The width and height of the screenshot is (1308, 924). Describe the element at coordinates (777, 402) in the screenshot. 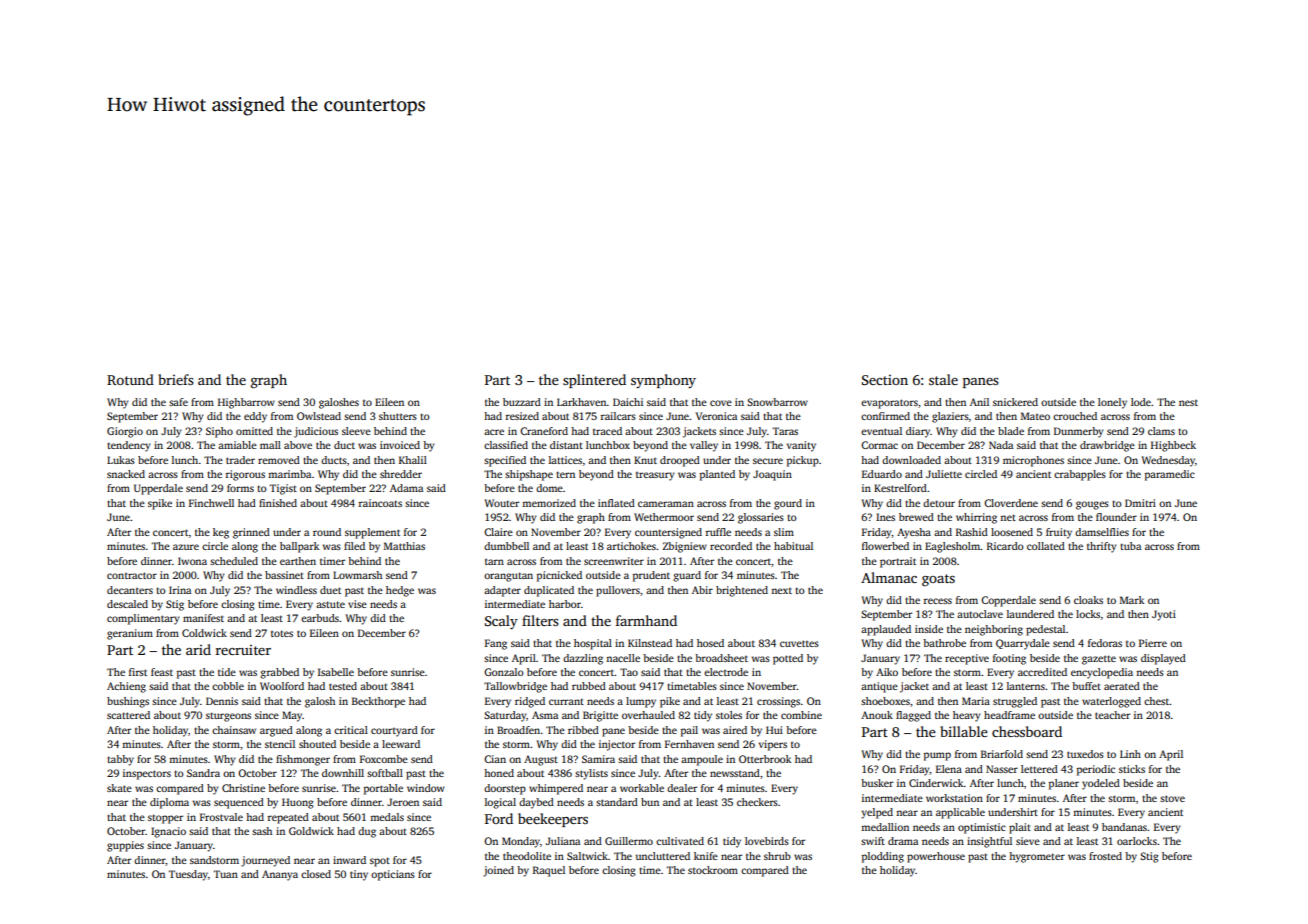

I see `Snowbarrow` at that location.
